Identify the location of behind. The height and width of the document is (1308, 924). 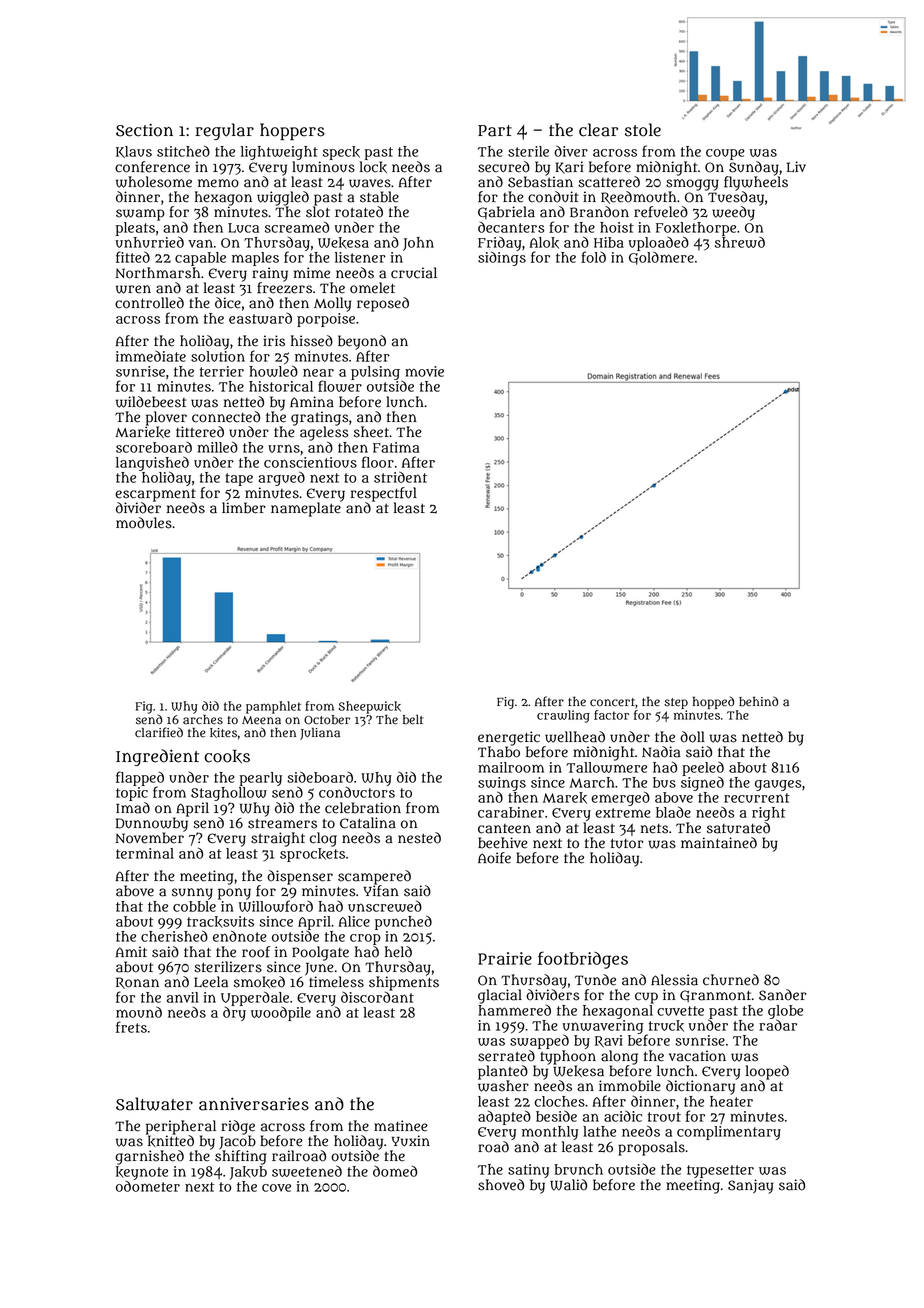
(758, 701).
